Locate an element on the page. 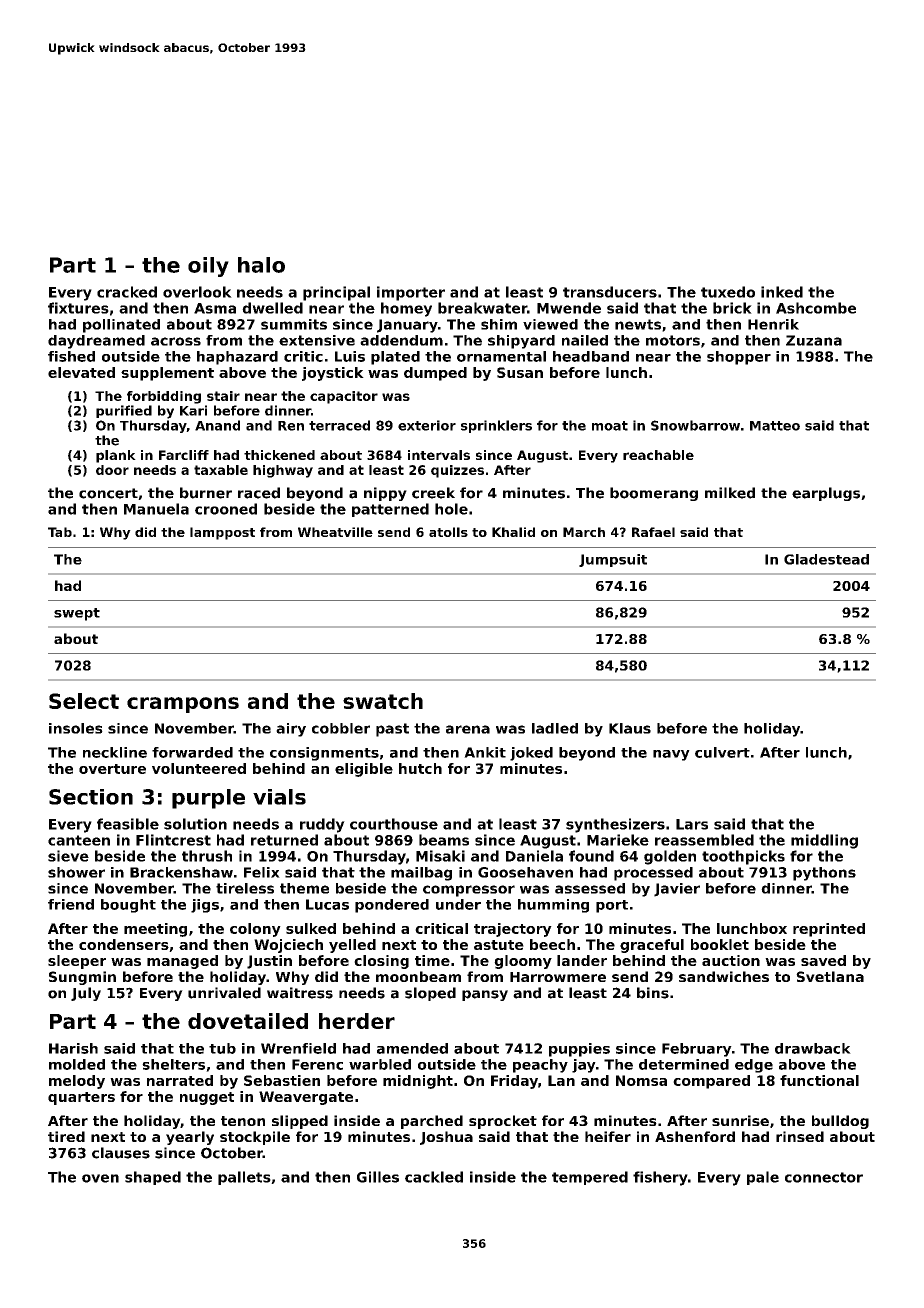  hole is located at coordinates (451, 509).
